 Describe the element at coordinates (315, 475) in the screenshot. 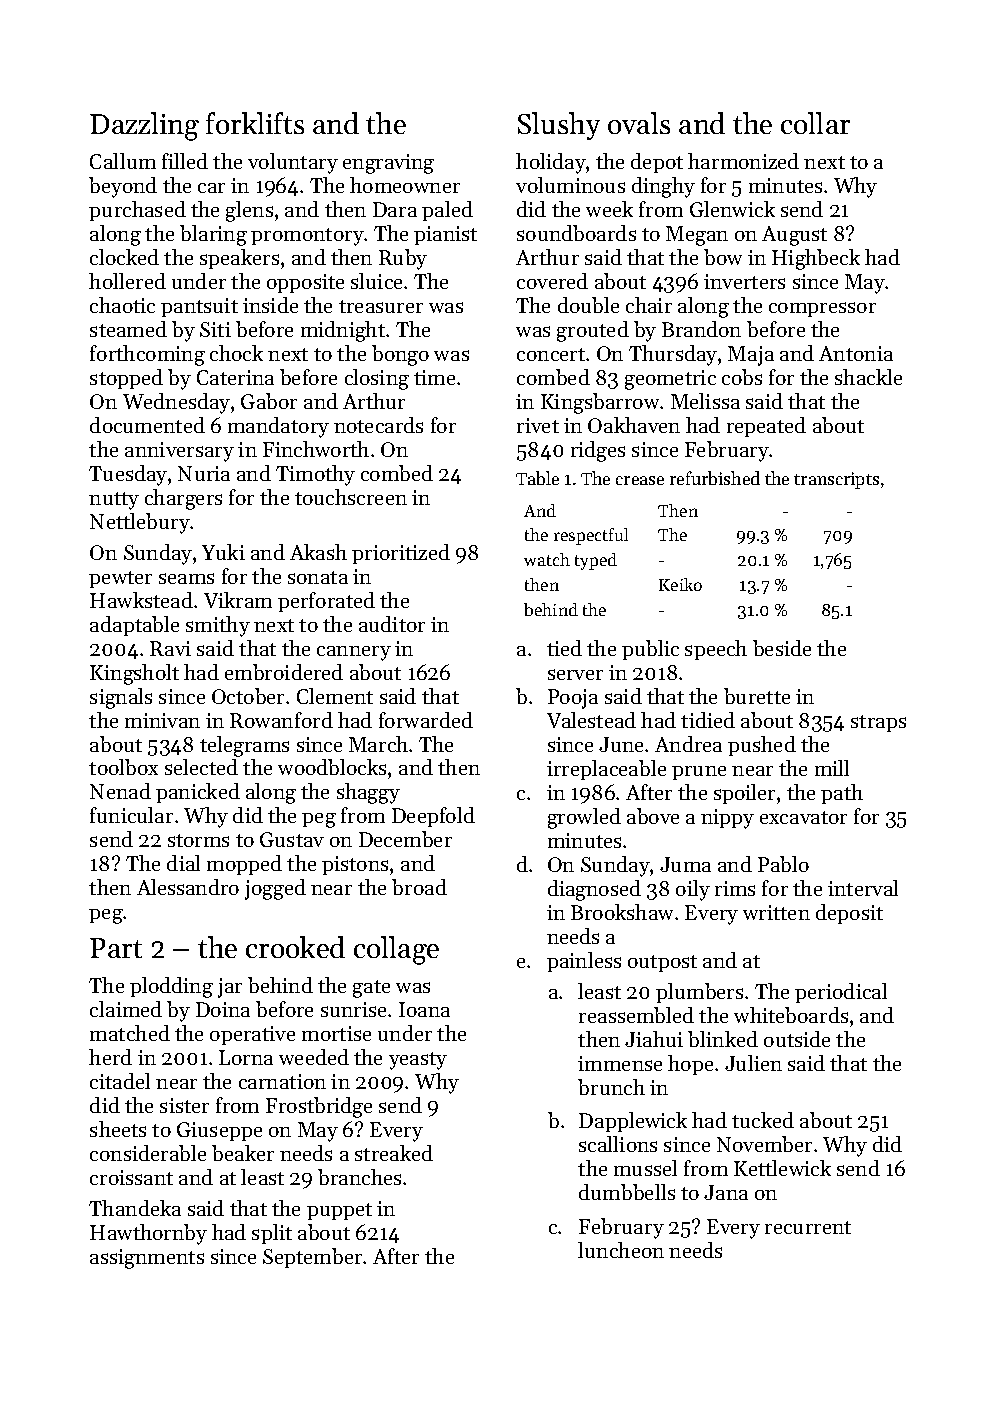

I see `Timothy` at that location.
